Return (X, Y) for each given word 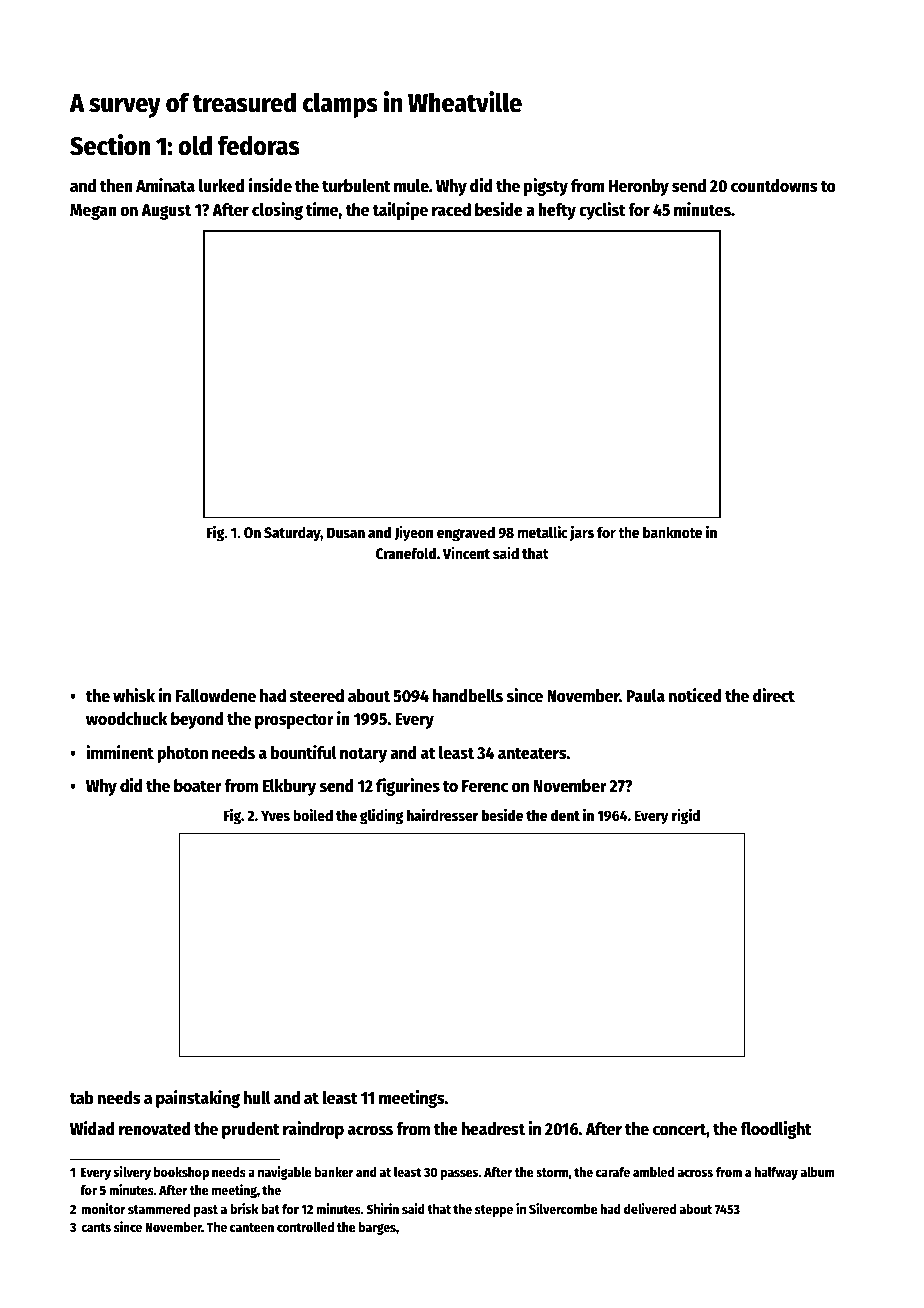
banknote (672, 532)
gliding (381, 817)
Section (110, 145)
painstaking (198, 1099)
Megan (93, 212)
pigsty (546, 187)
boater (198, 786)
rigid (686, 816)
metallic (543, 532)
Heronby (639, 187)
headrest (493, 1129)
